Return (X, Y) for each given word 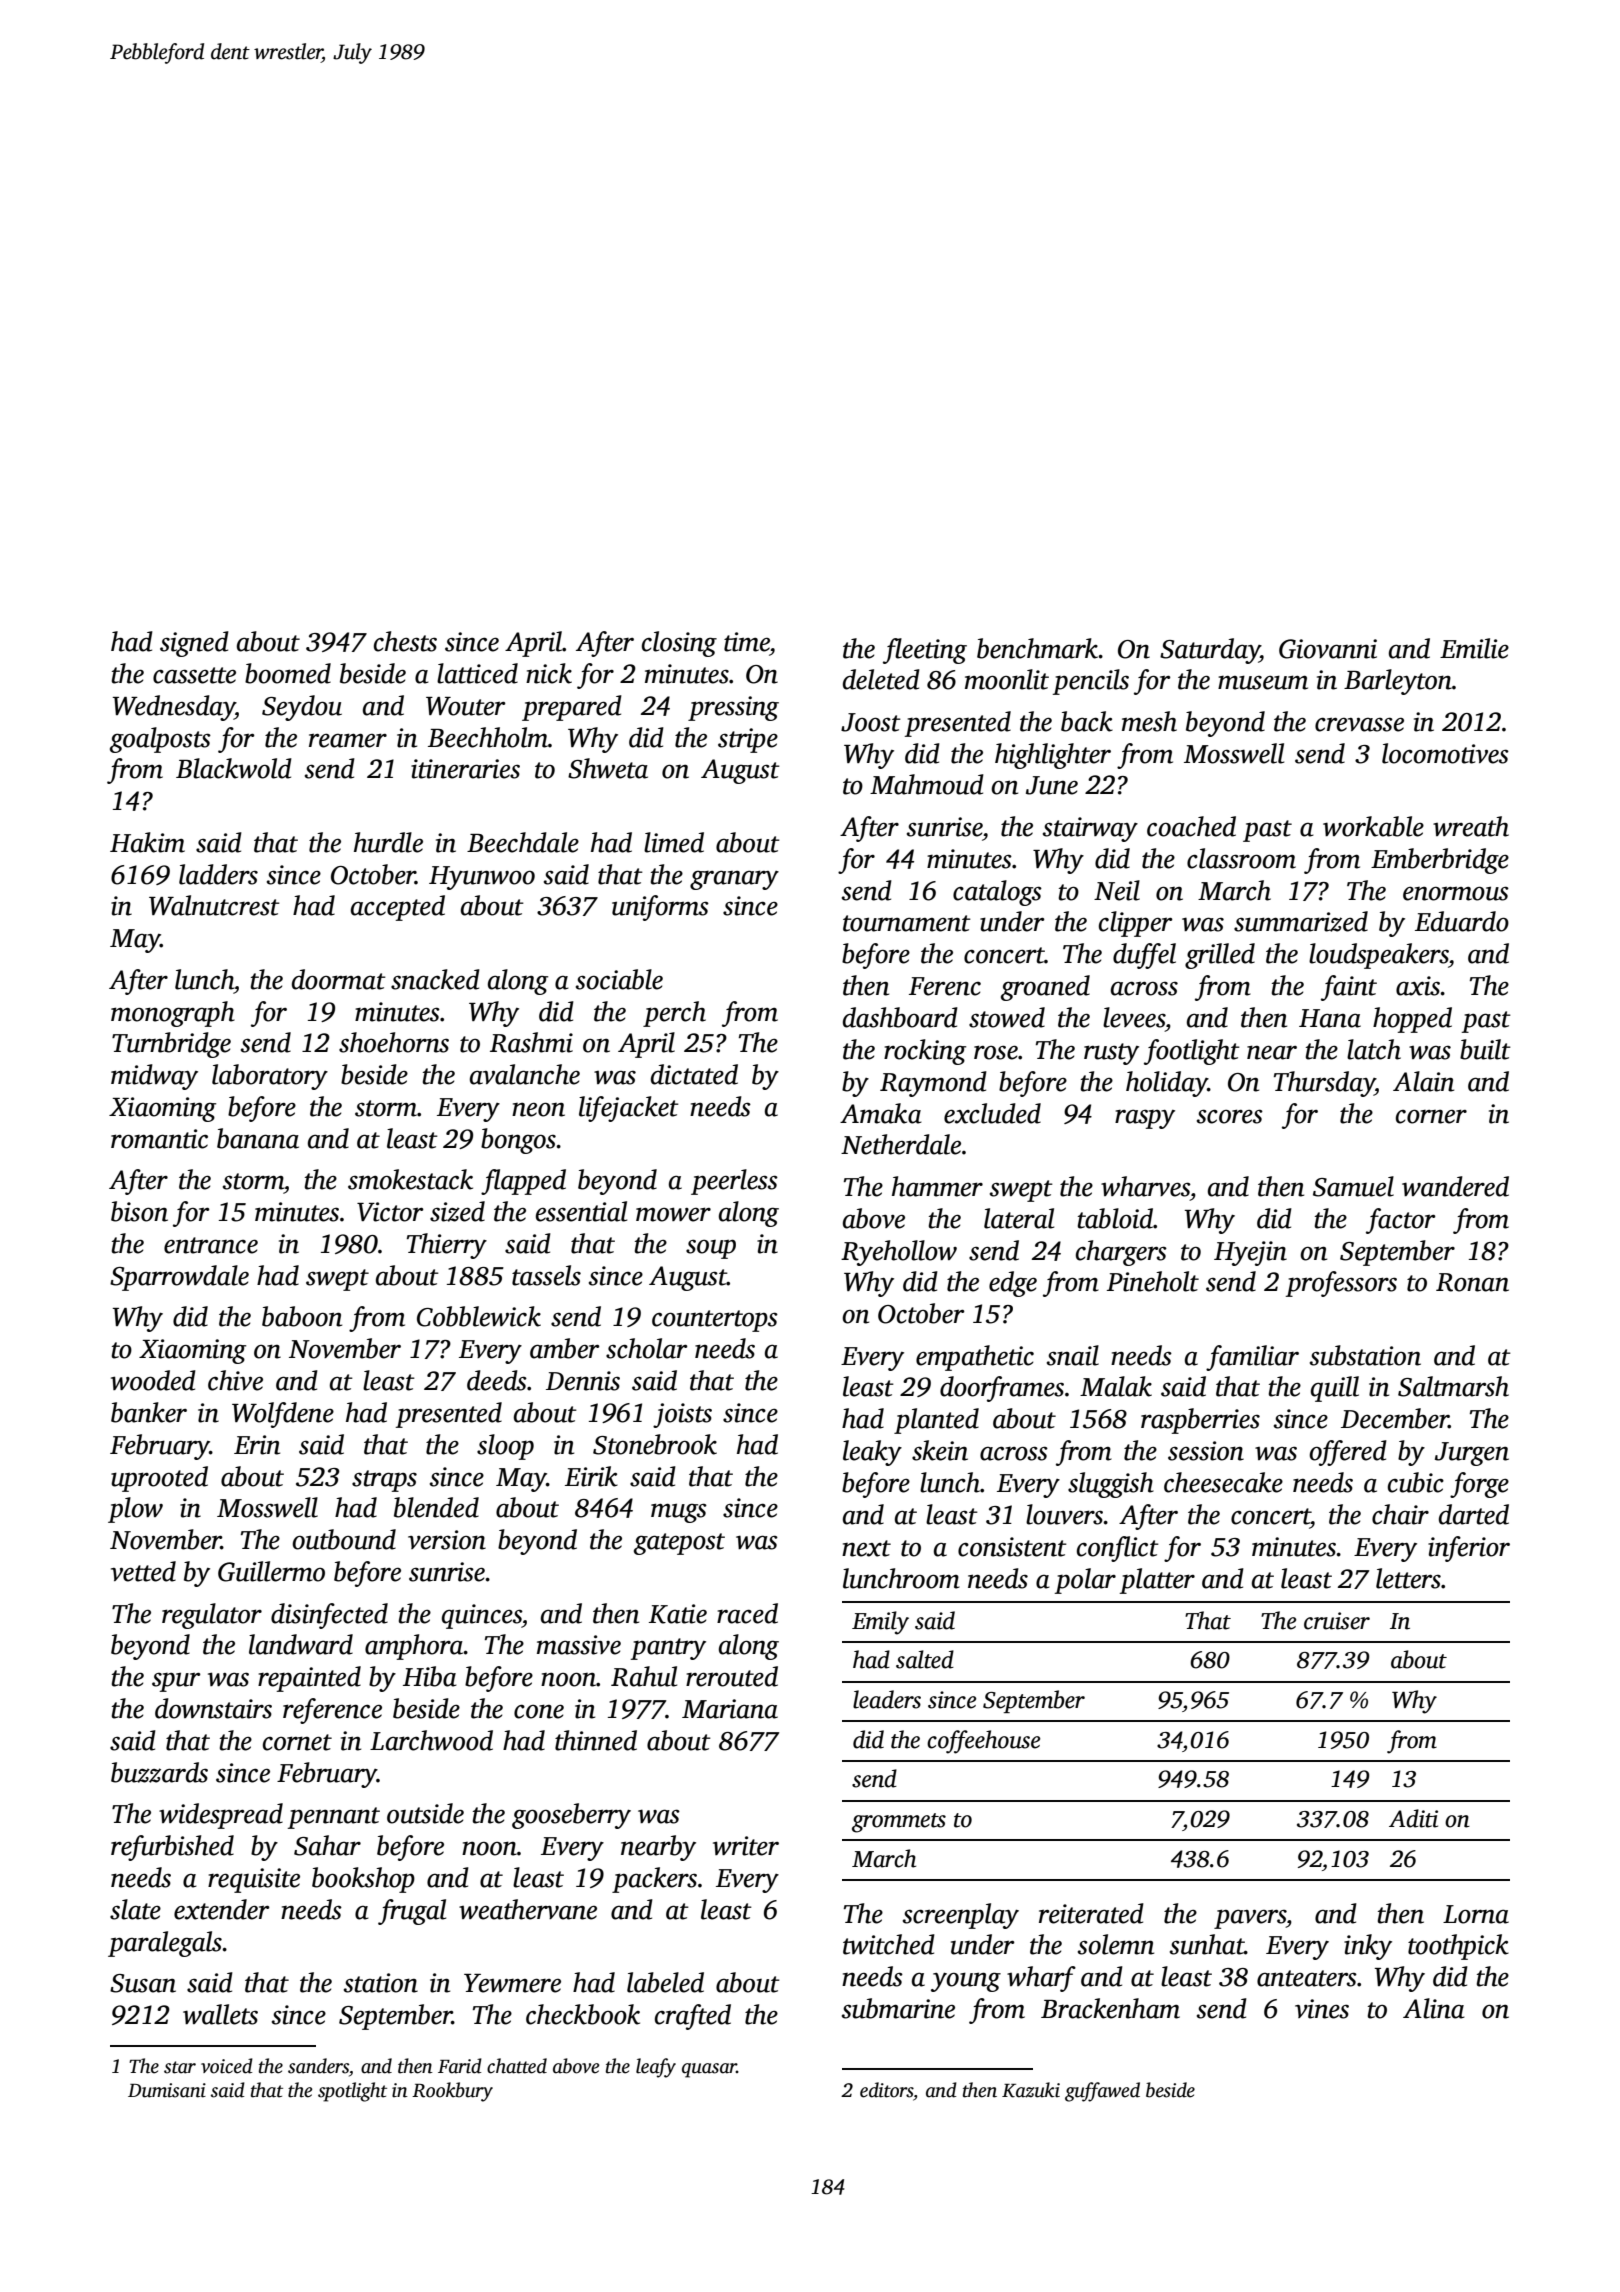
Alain (1423, 1081)
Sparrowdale (179, 1278)
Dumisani (167, 2090)
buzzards (159, 1772)
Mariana (730, 1709)
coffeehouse (983, 1742)
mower (673, 1214)
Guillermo (271, 1571)
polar (1085, 1581)
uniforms (660, 908)
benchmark (1038, 648)
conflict (1118, 1549)
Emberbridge (1440, 861)
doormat (339, 979)
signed (194, 644)
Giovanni (1328, 649)
